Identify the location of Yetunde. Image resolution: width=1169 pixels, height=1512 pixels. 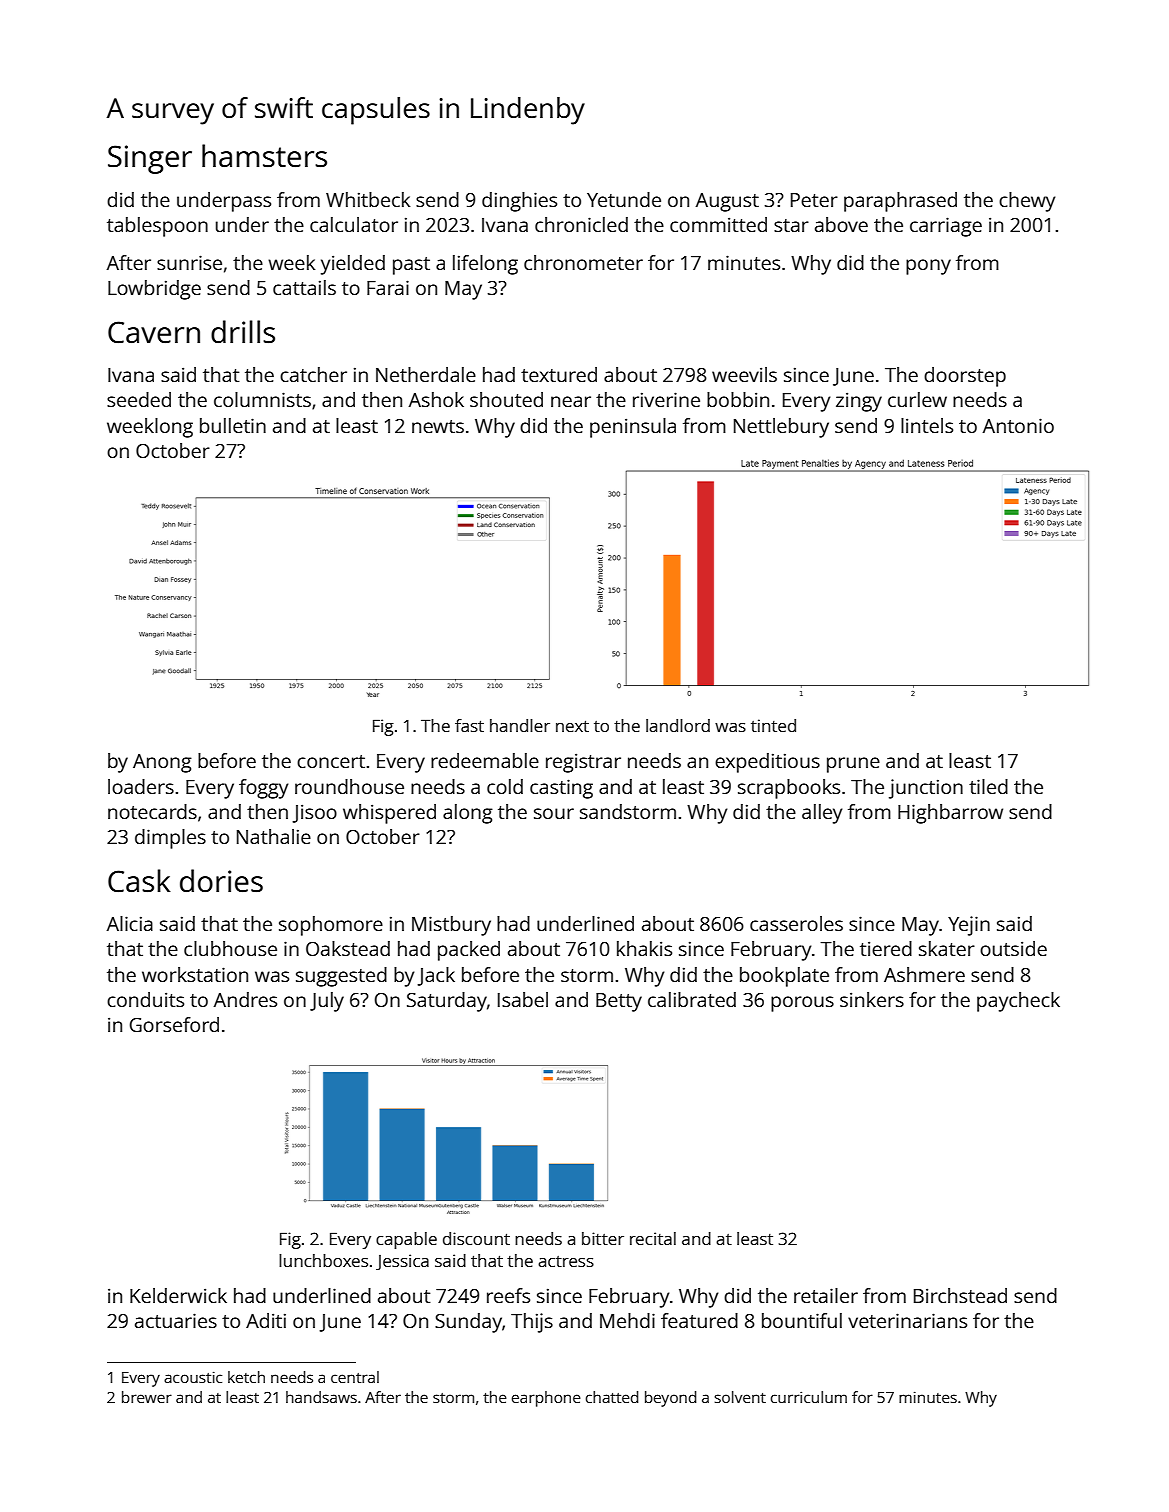
(624, 199).
